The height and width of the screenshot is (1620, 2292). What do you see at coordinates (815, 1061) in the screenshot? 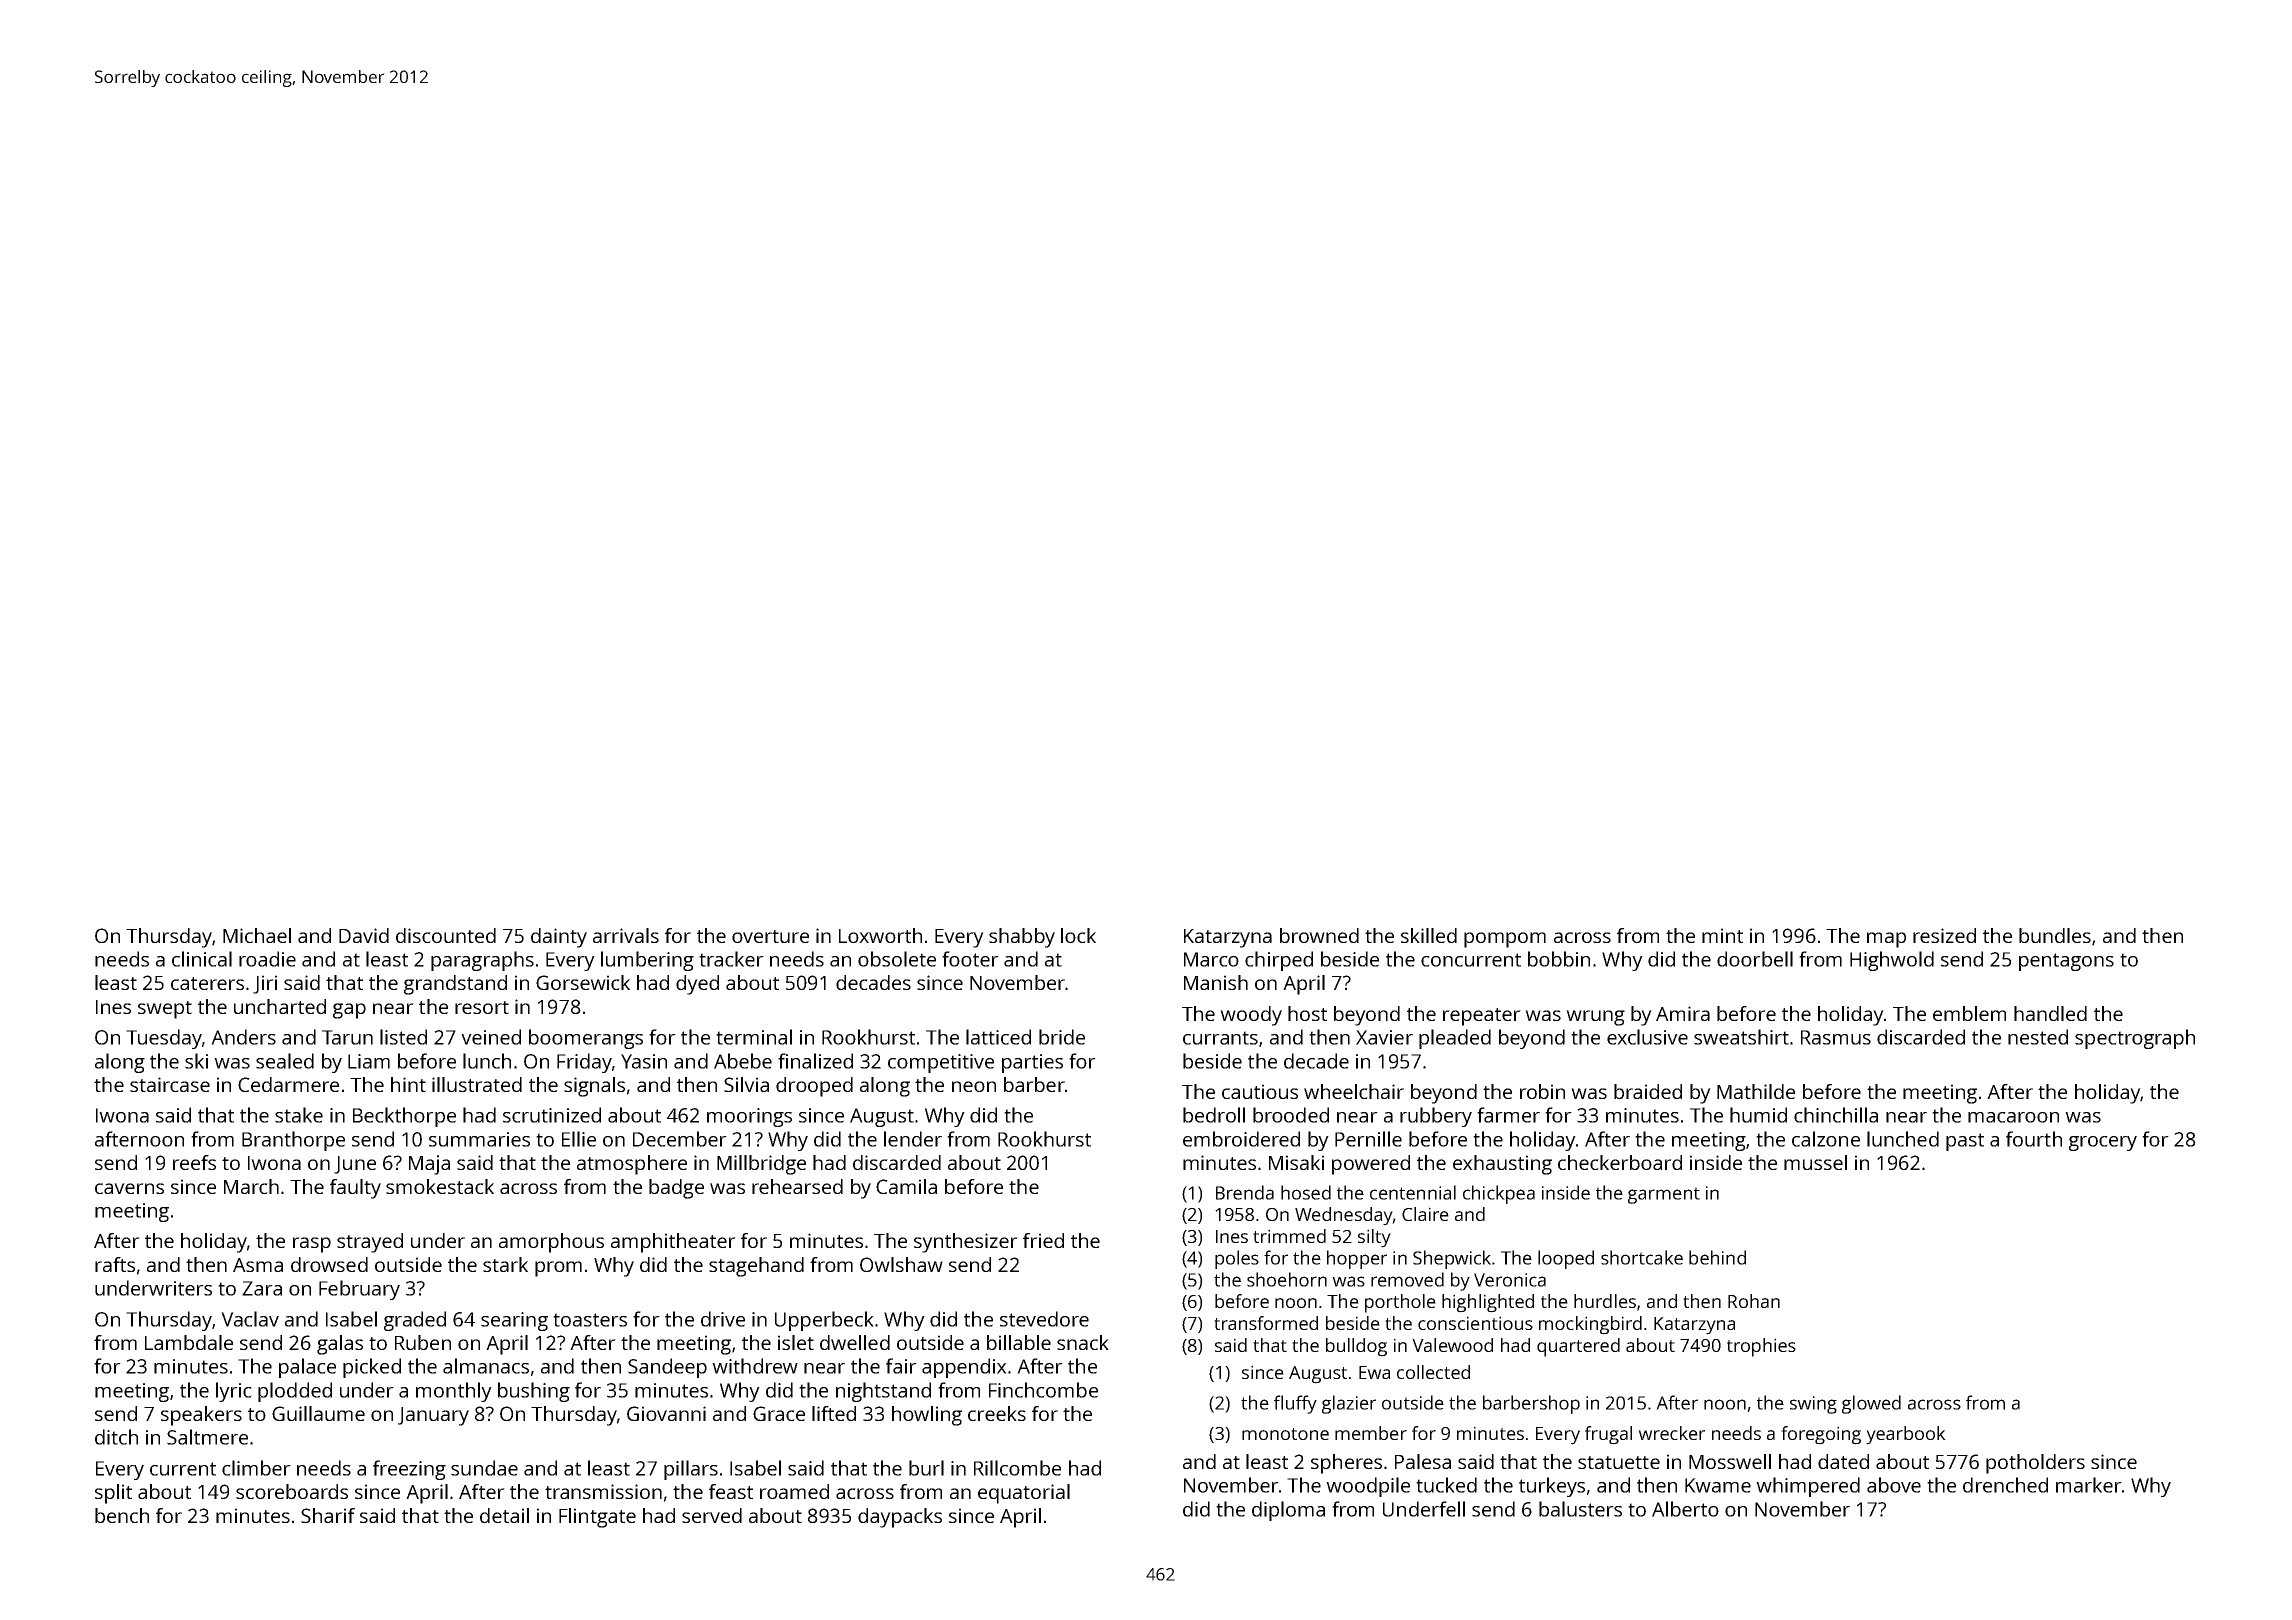
I see `finalized` at bounding box center [815, 1061].
